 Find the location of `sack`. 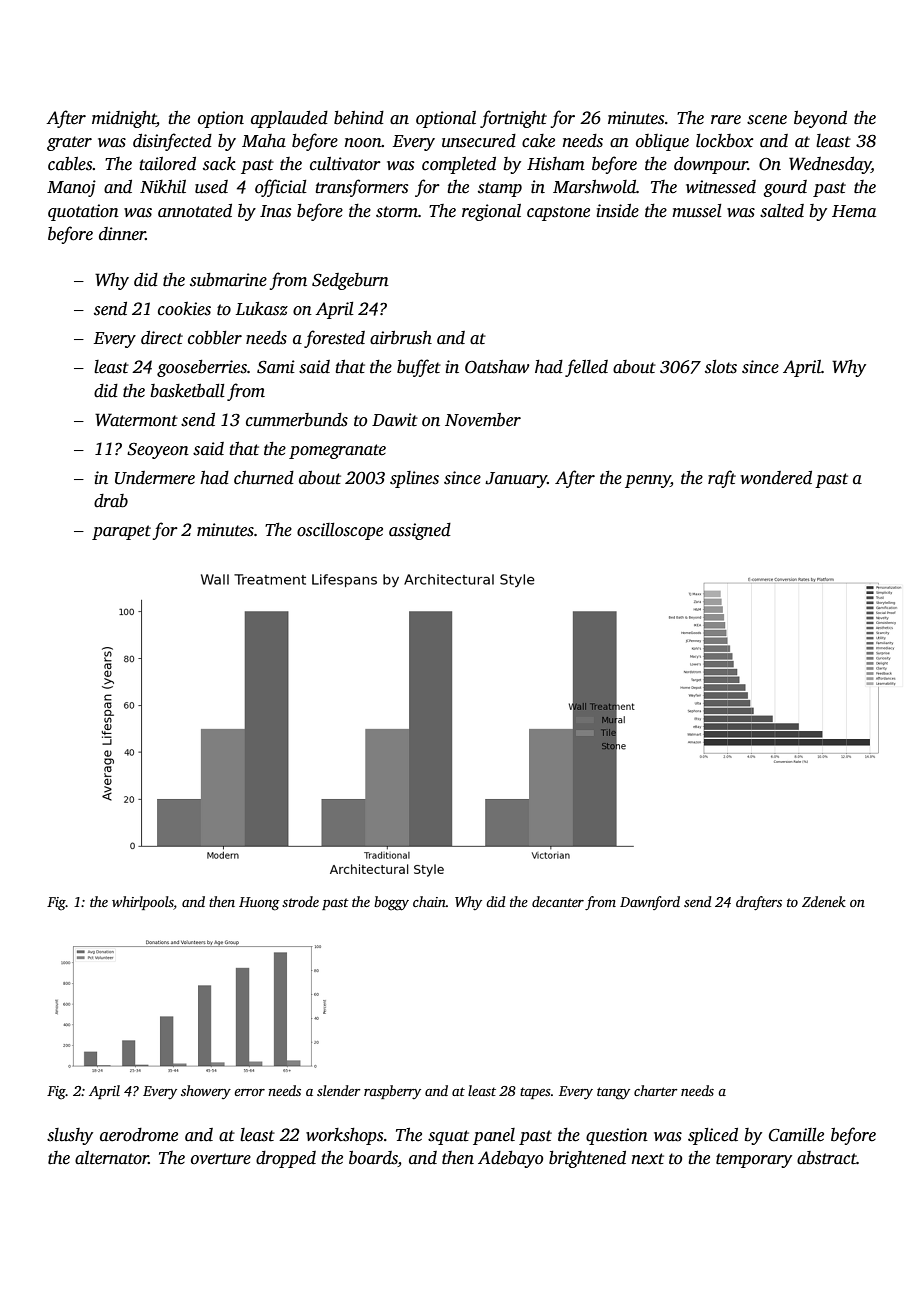

sack is located at coordinates (219, 164).
